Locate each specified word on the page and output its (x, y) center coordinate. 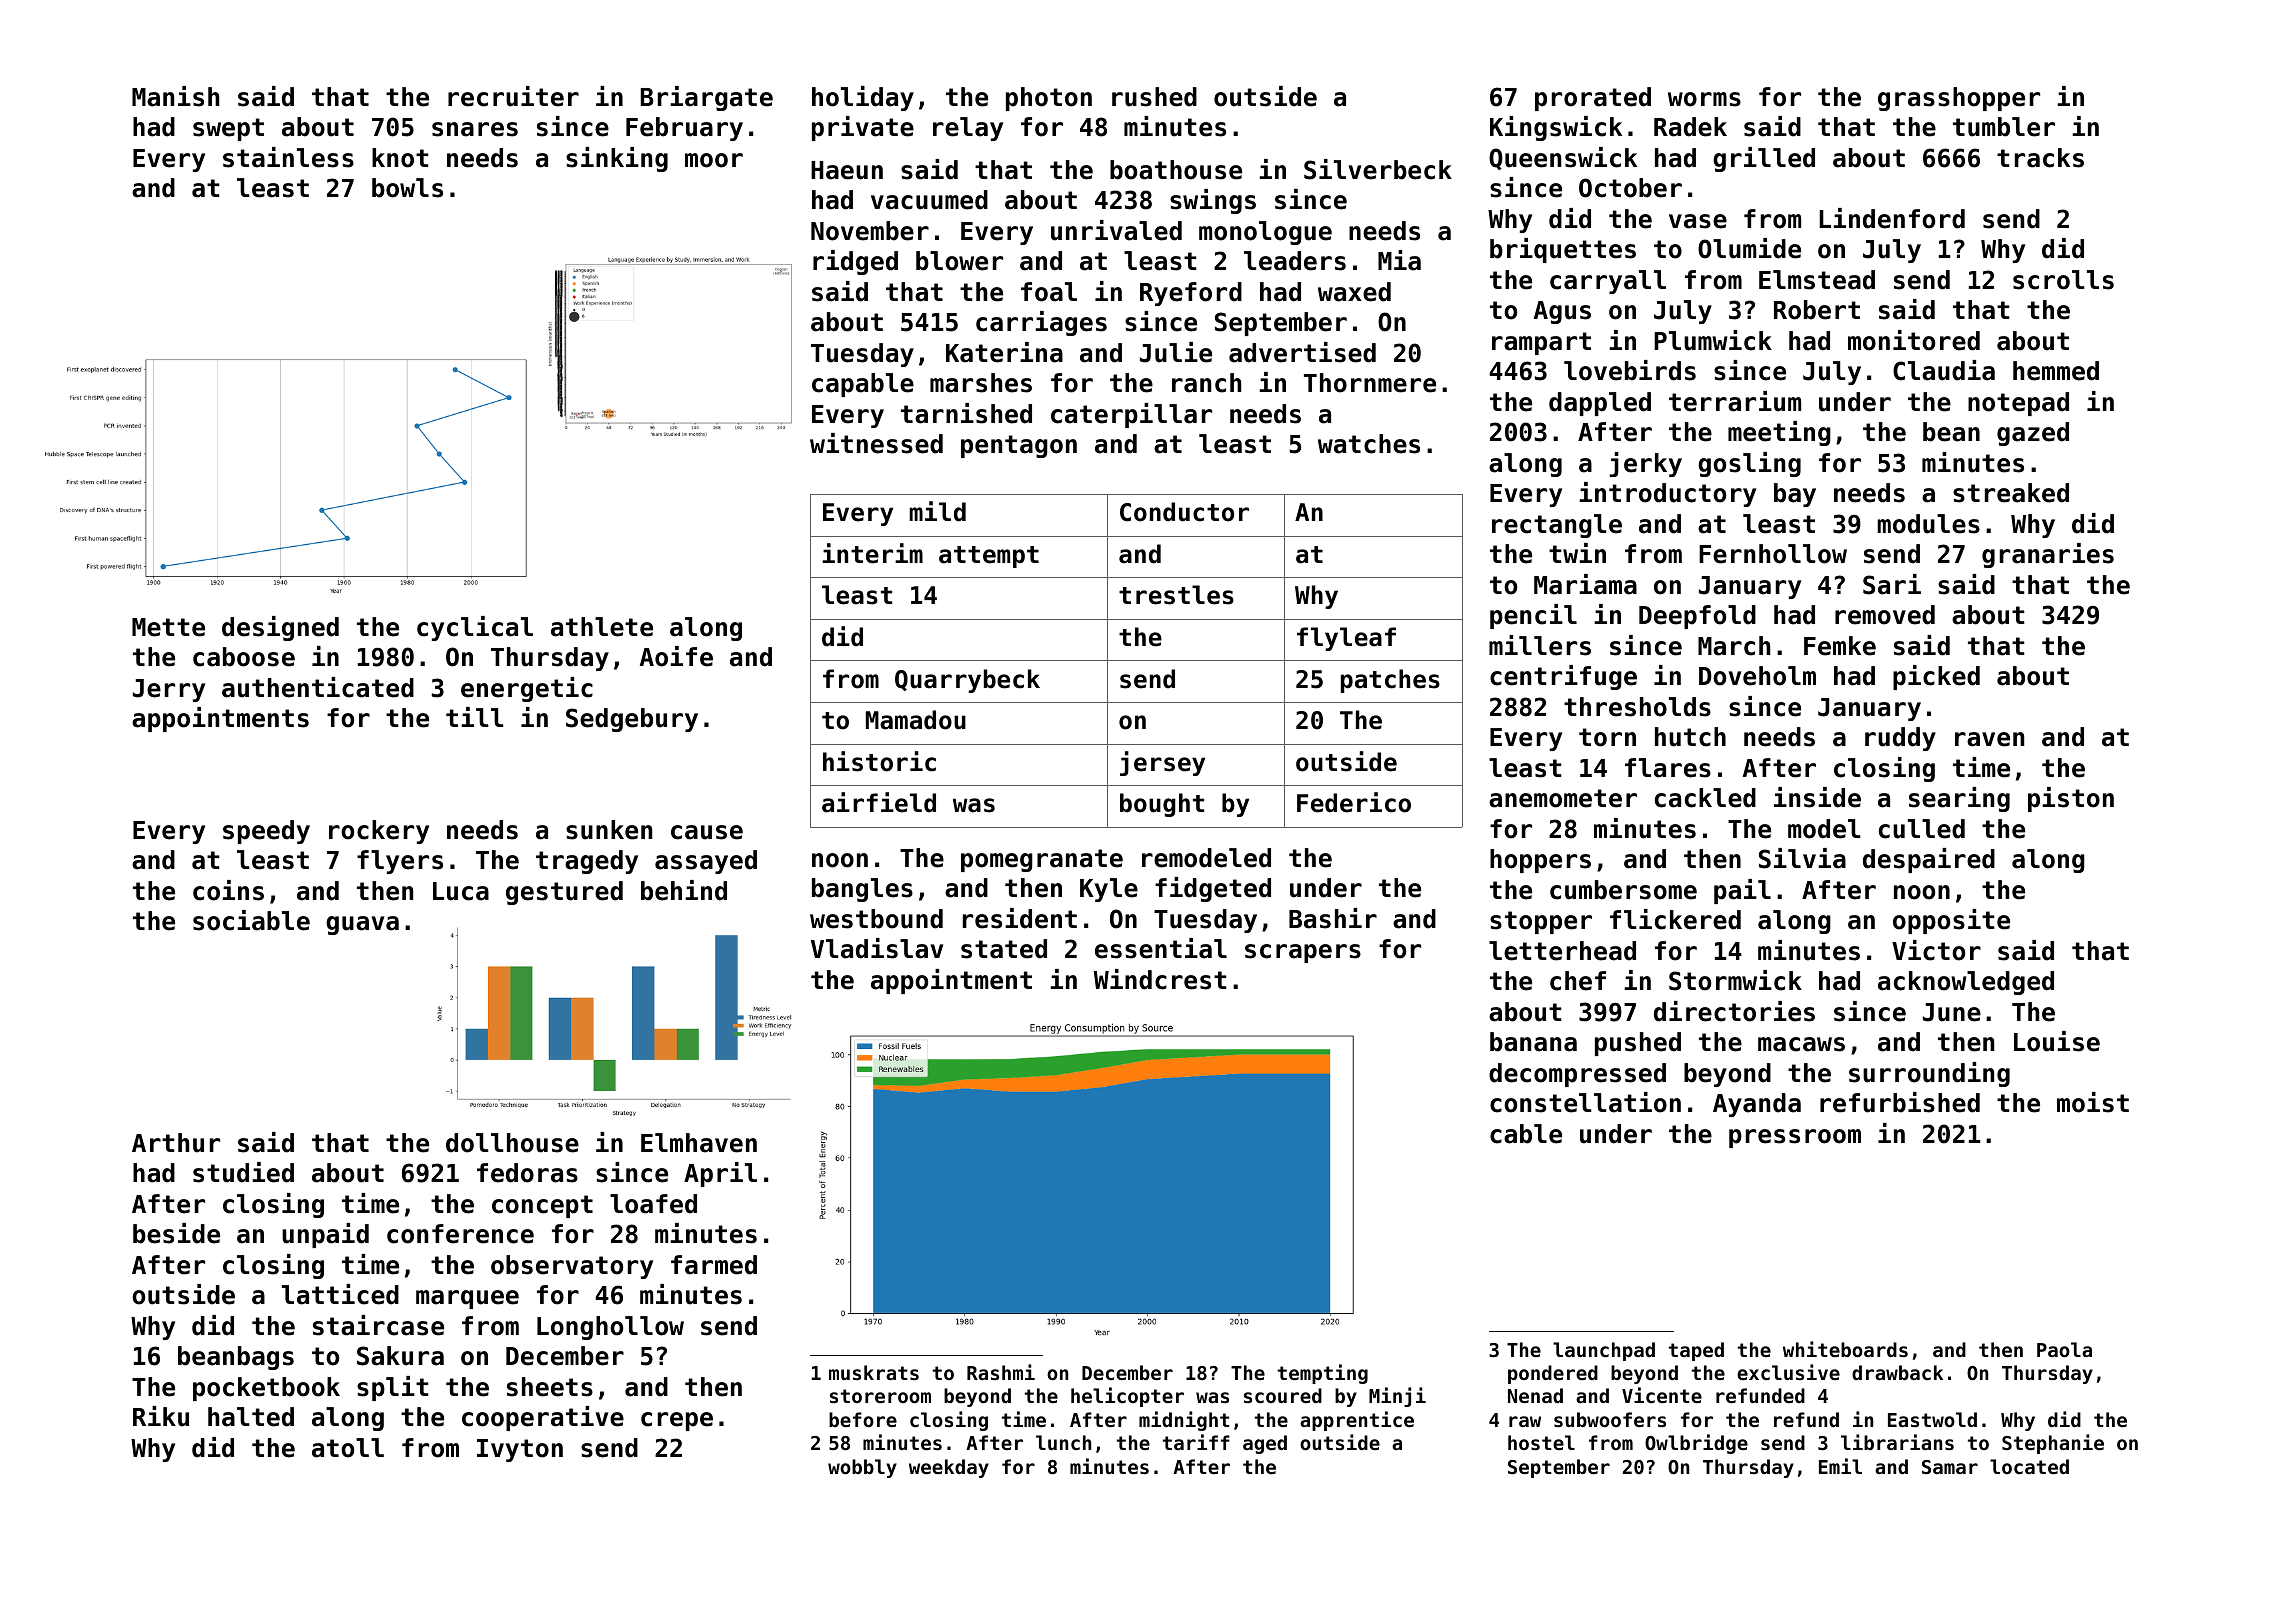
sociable (251, 920)
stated (1004, 949)
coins (228, 890)
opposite (1951, 921)
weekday (949, 1468)
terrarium (1735, 401)
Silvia (1802, 858)
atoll (348, 1448)
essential (1161, 948)
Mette (168, 627)
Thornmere (1370, 383)
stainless (288, 157)
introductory (1667, 494)
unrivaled (1116, 230)
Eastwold (1932, 1419)
